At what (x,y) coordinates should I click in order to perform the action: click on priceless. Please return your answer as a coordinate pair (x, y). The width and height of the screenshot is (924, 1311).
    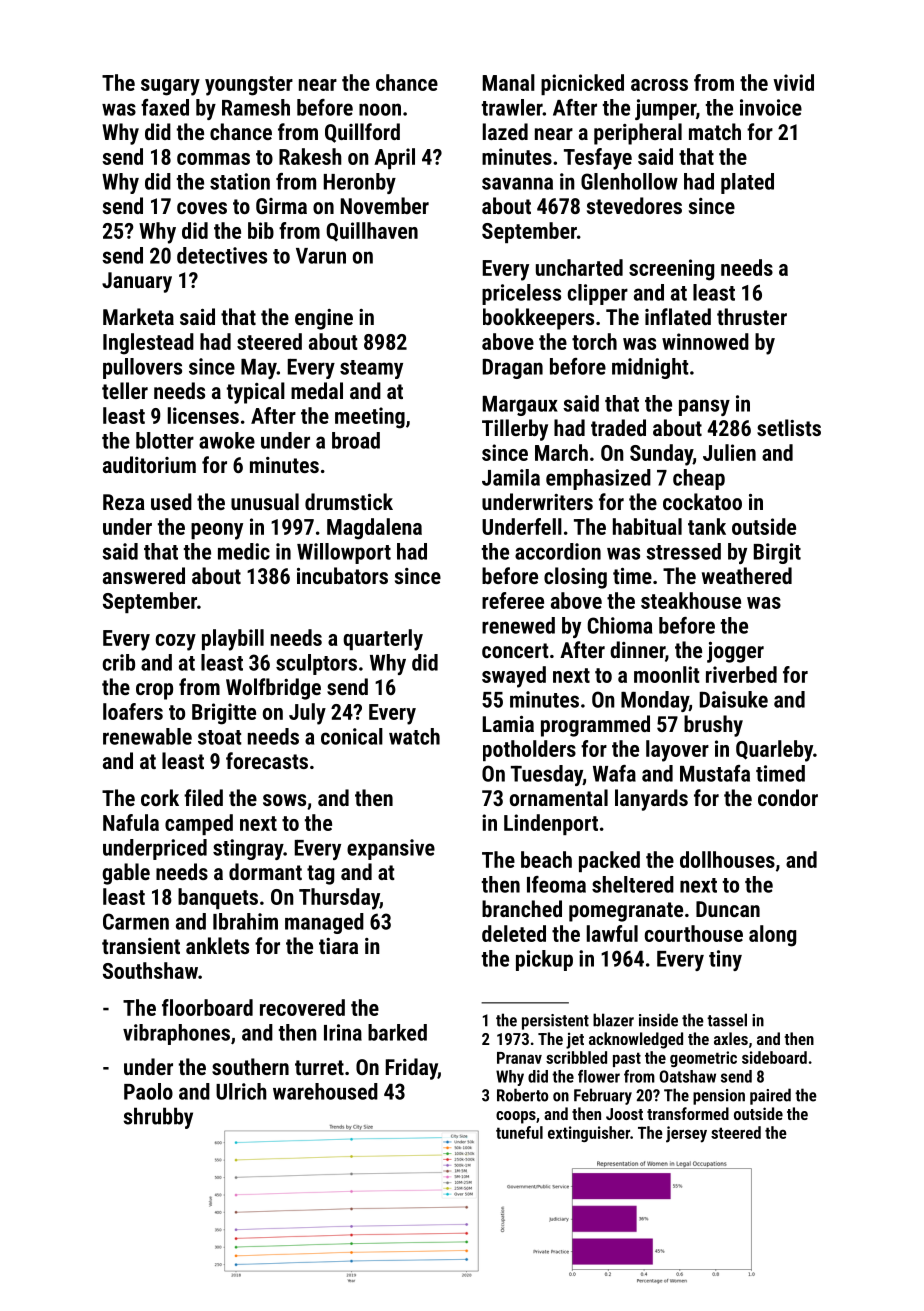
    Looking at the image, I should click on (521, 294).
